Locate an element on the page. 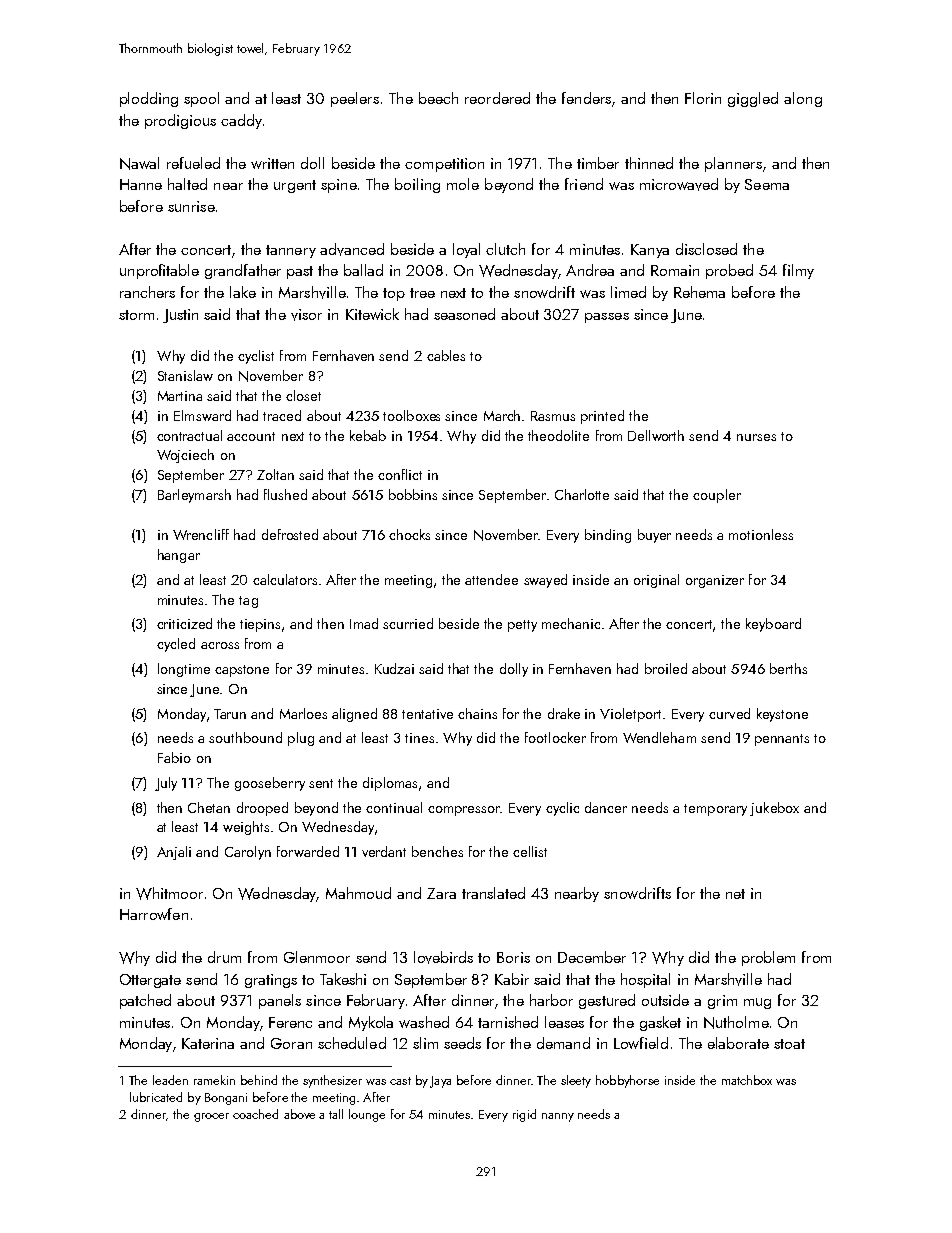  beech is located at coordinates (438, 98).
